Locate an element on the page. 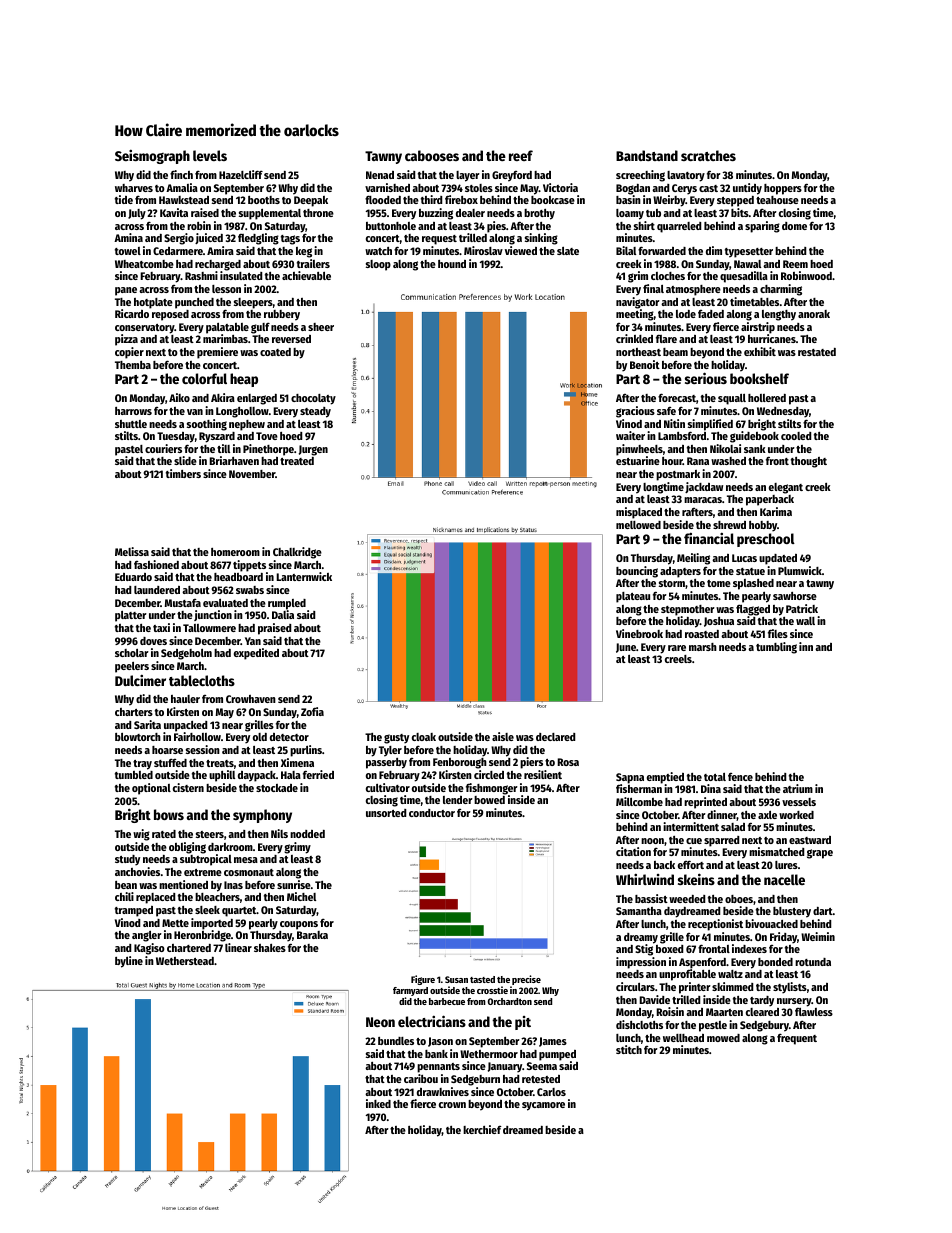  cloak is located at coordinates (424, 737).
